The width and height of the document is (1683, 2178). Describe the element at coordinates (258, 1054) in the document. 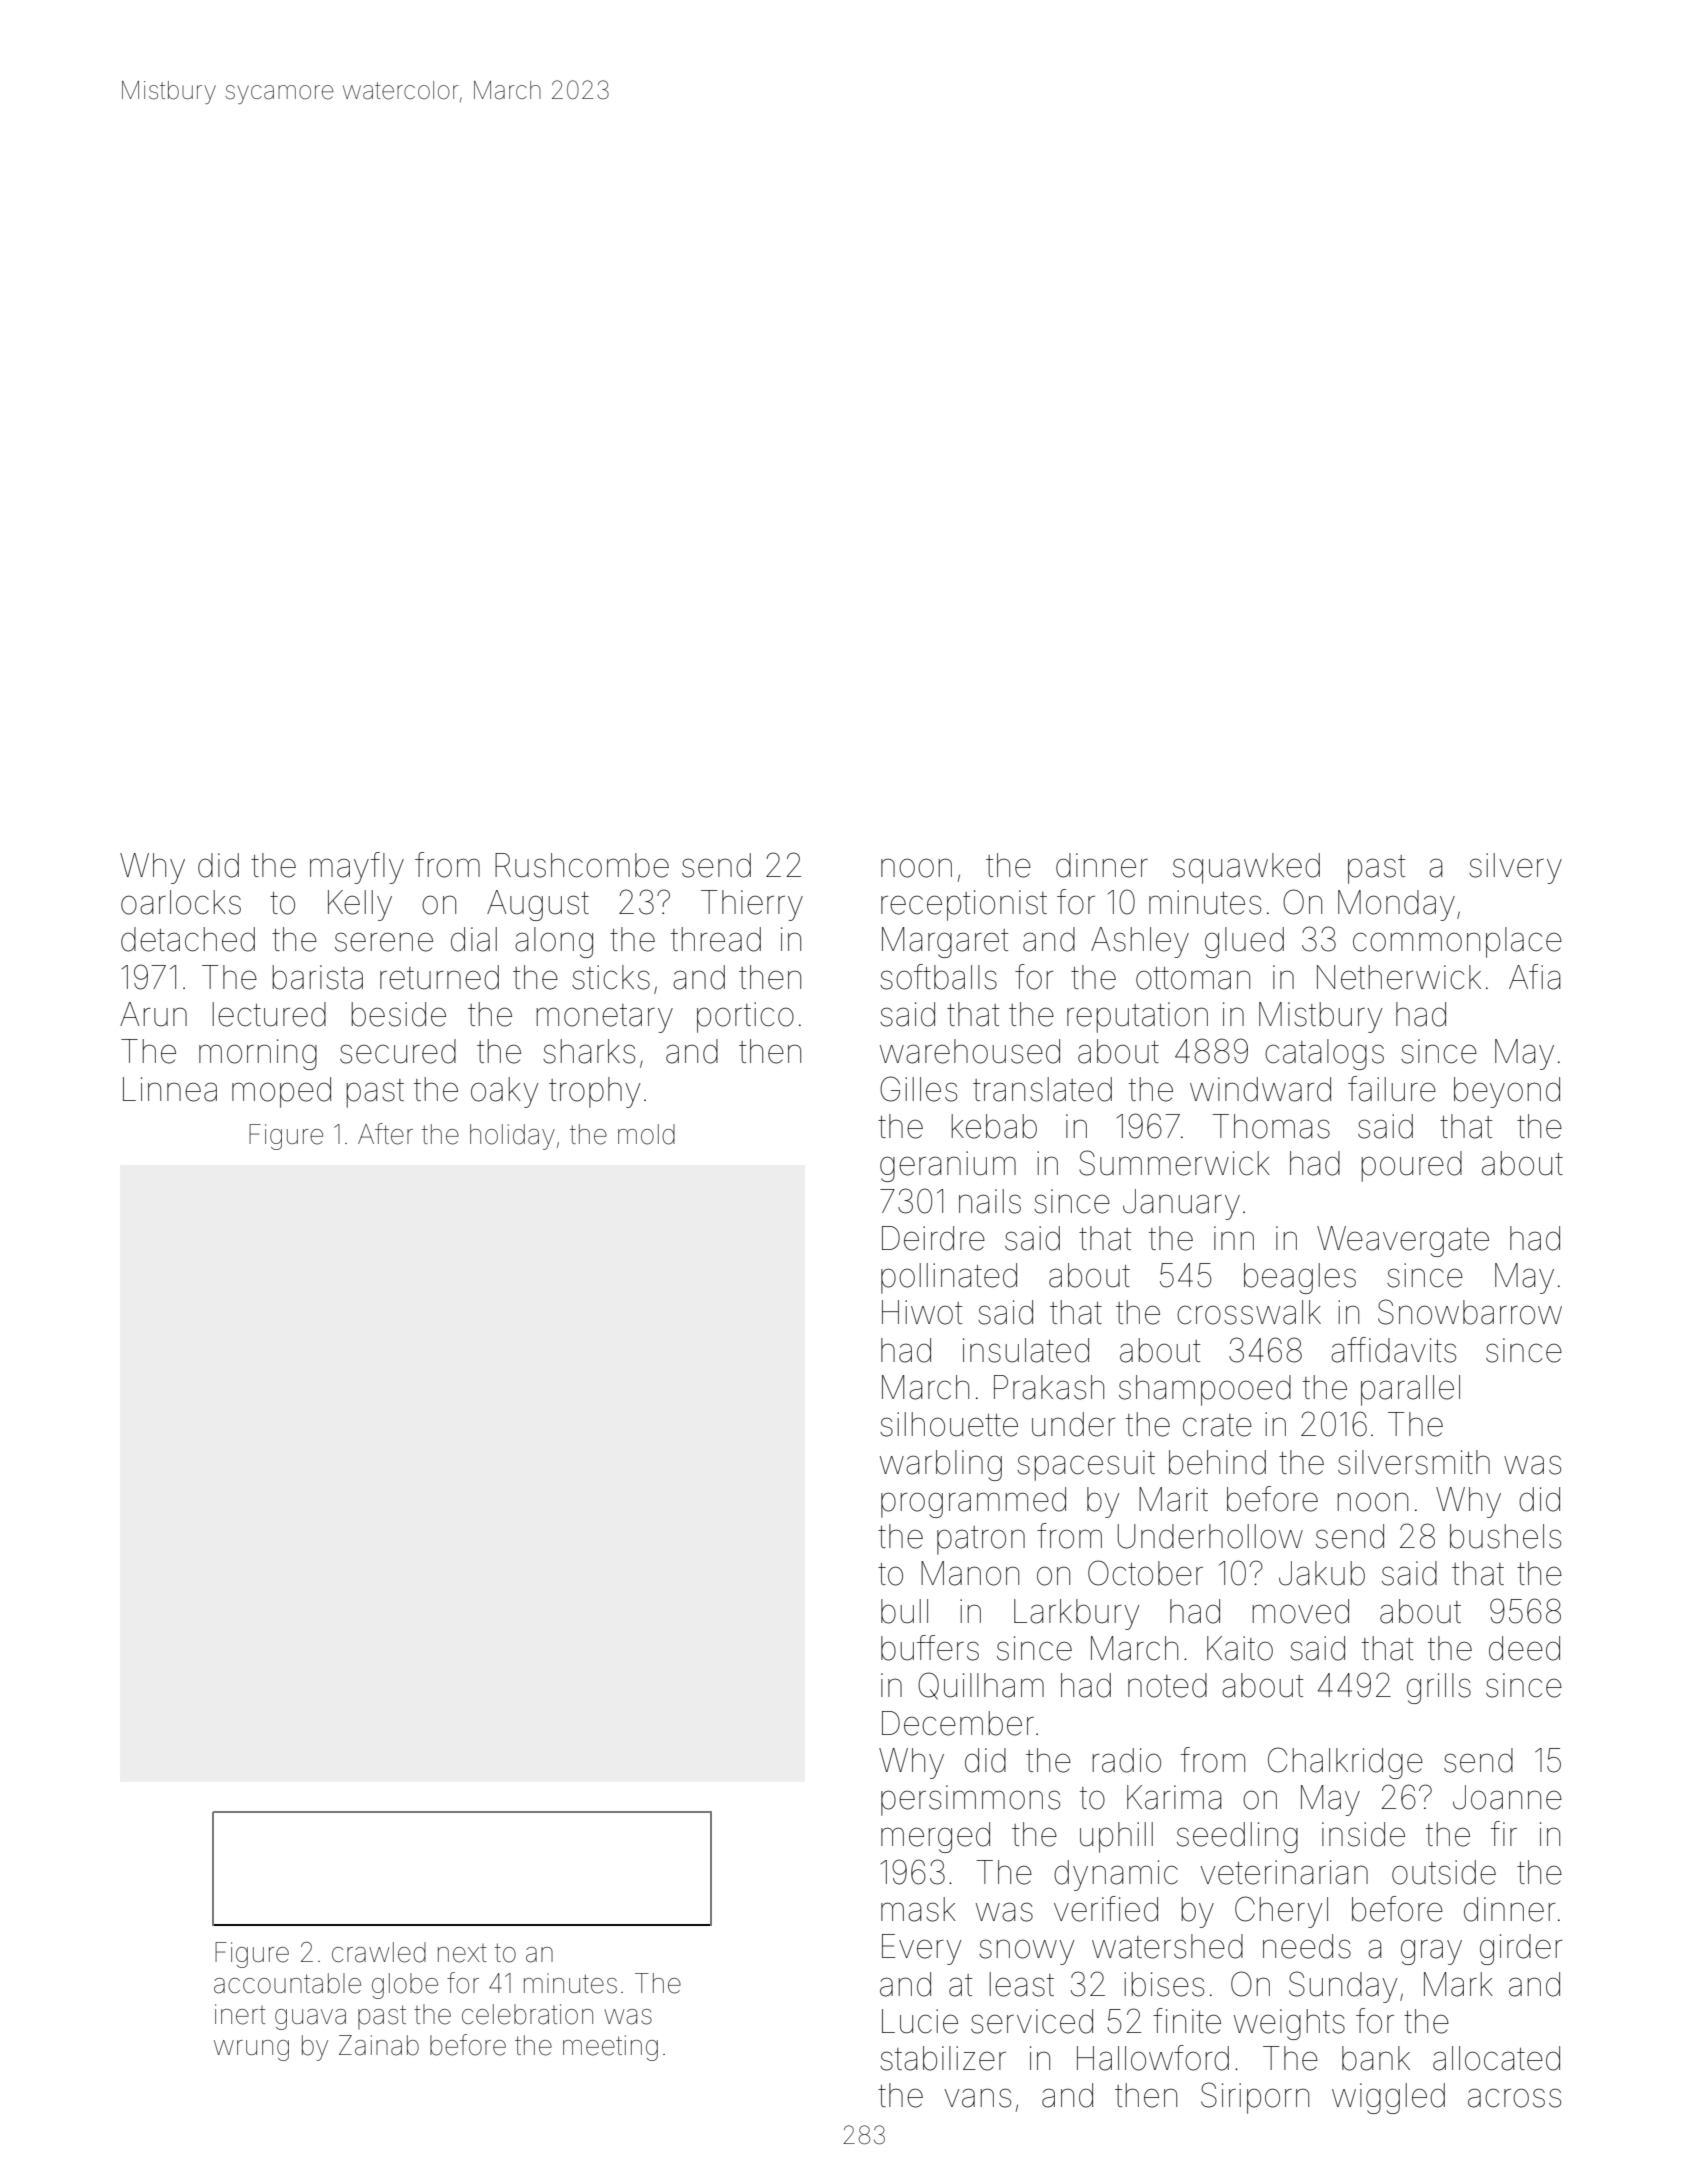

I see `morning` at that location.
